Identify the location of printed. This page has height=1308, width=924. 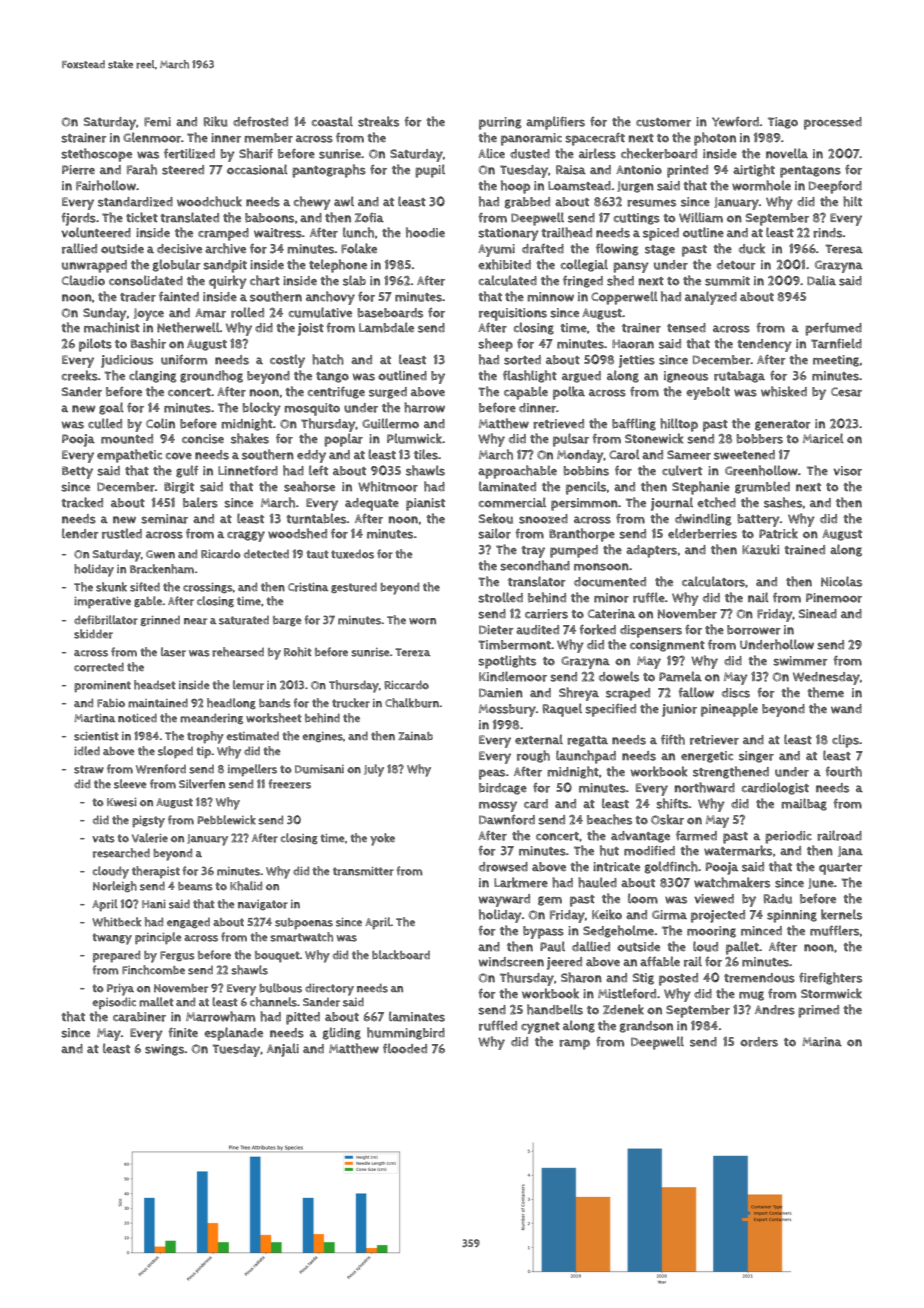
(687, 171).
